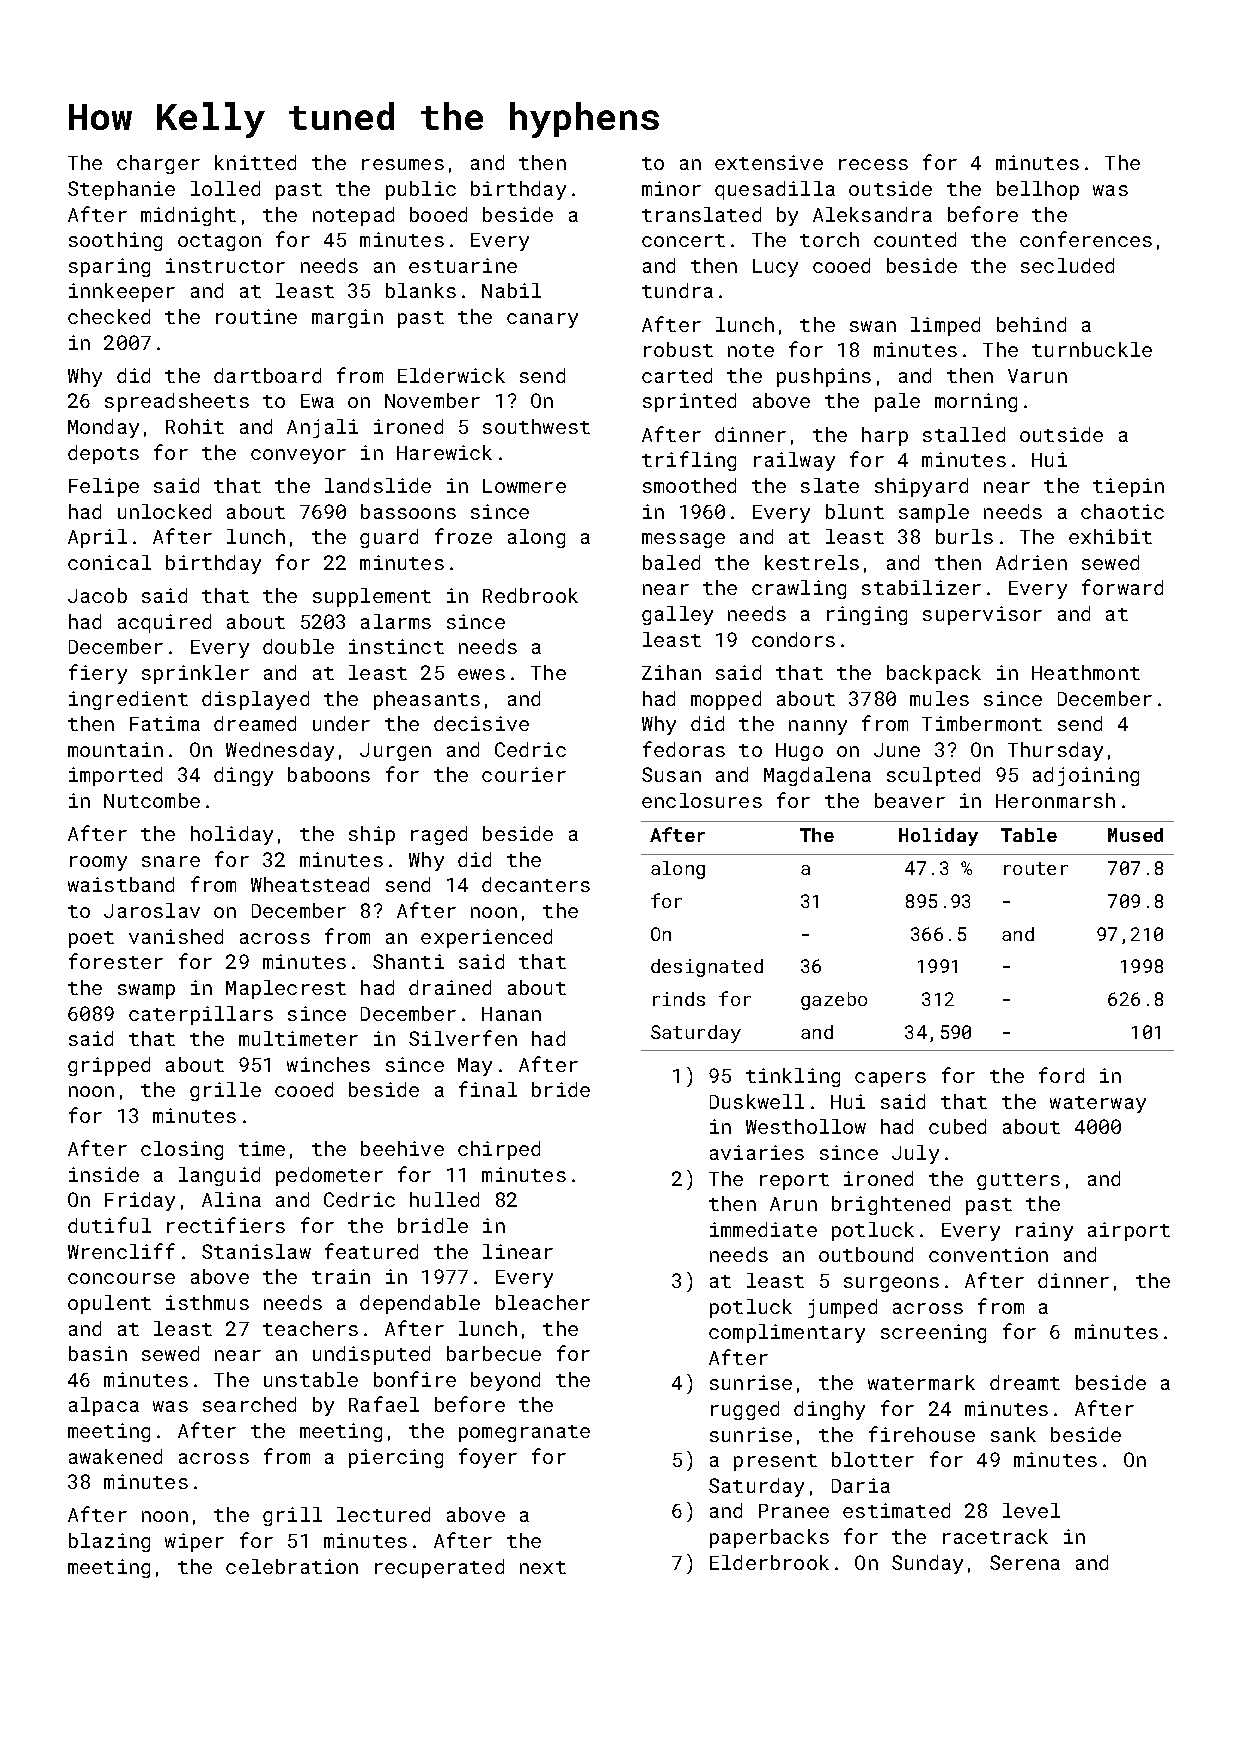 This screenshot has height=1755, width=1241. I want to click on router, so click(1036, 868).
